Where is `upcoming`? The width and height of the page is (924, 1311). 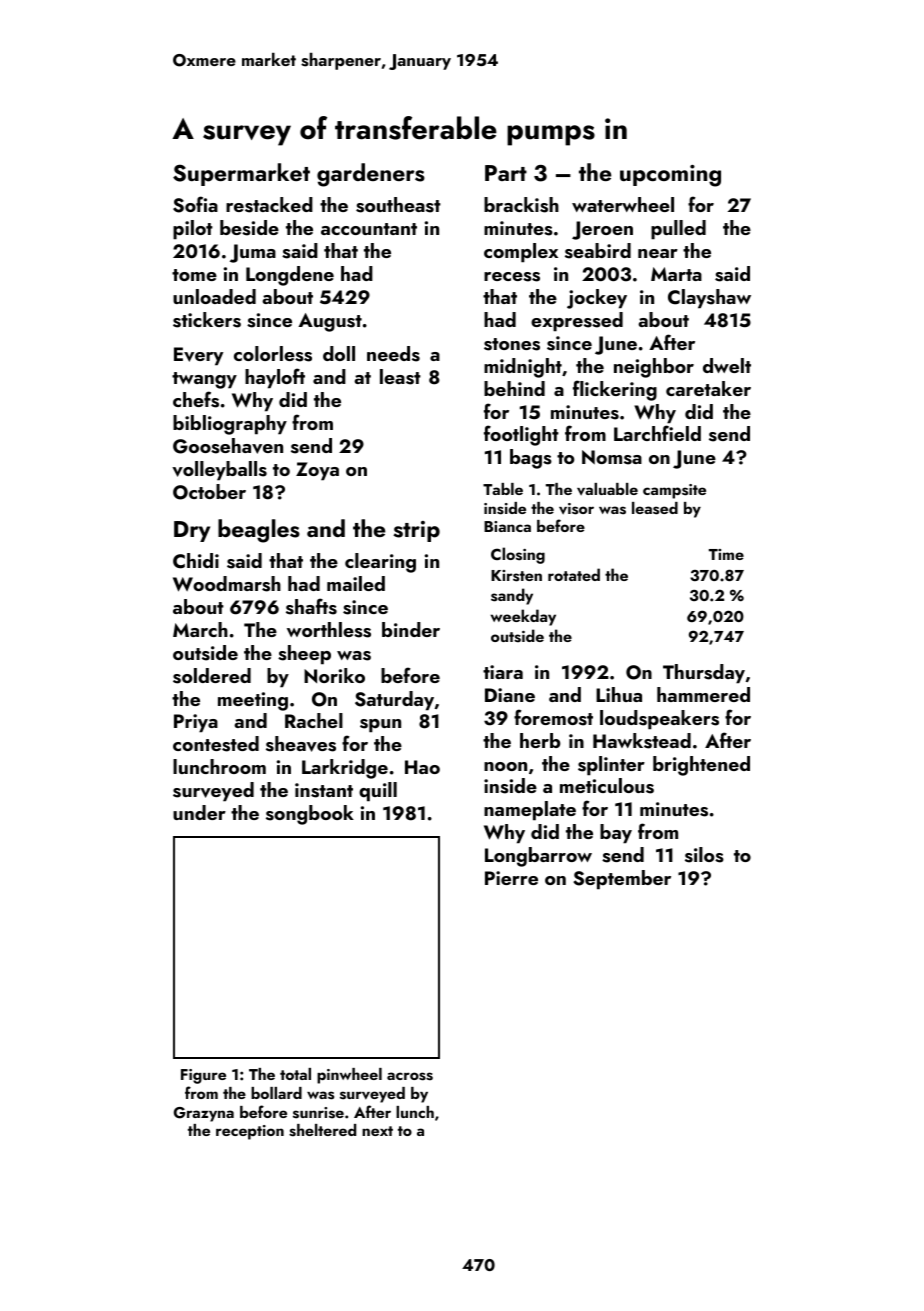 upcoming is located at coordinates (670, 176).
